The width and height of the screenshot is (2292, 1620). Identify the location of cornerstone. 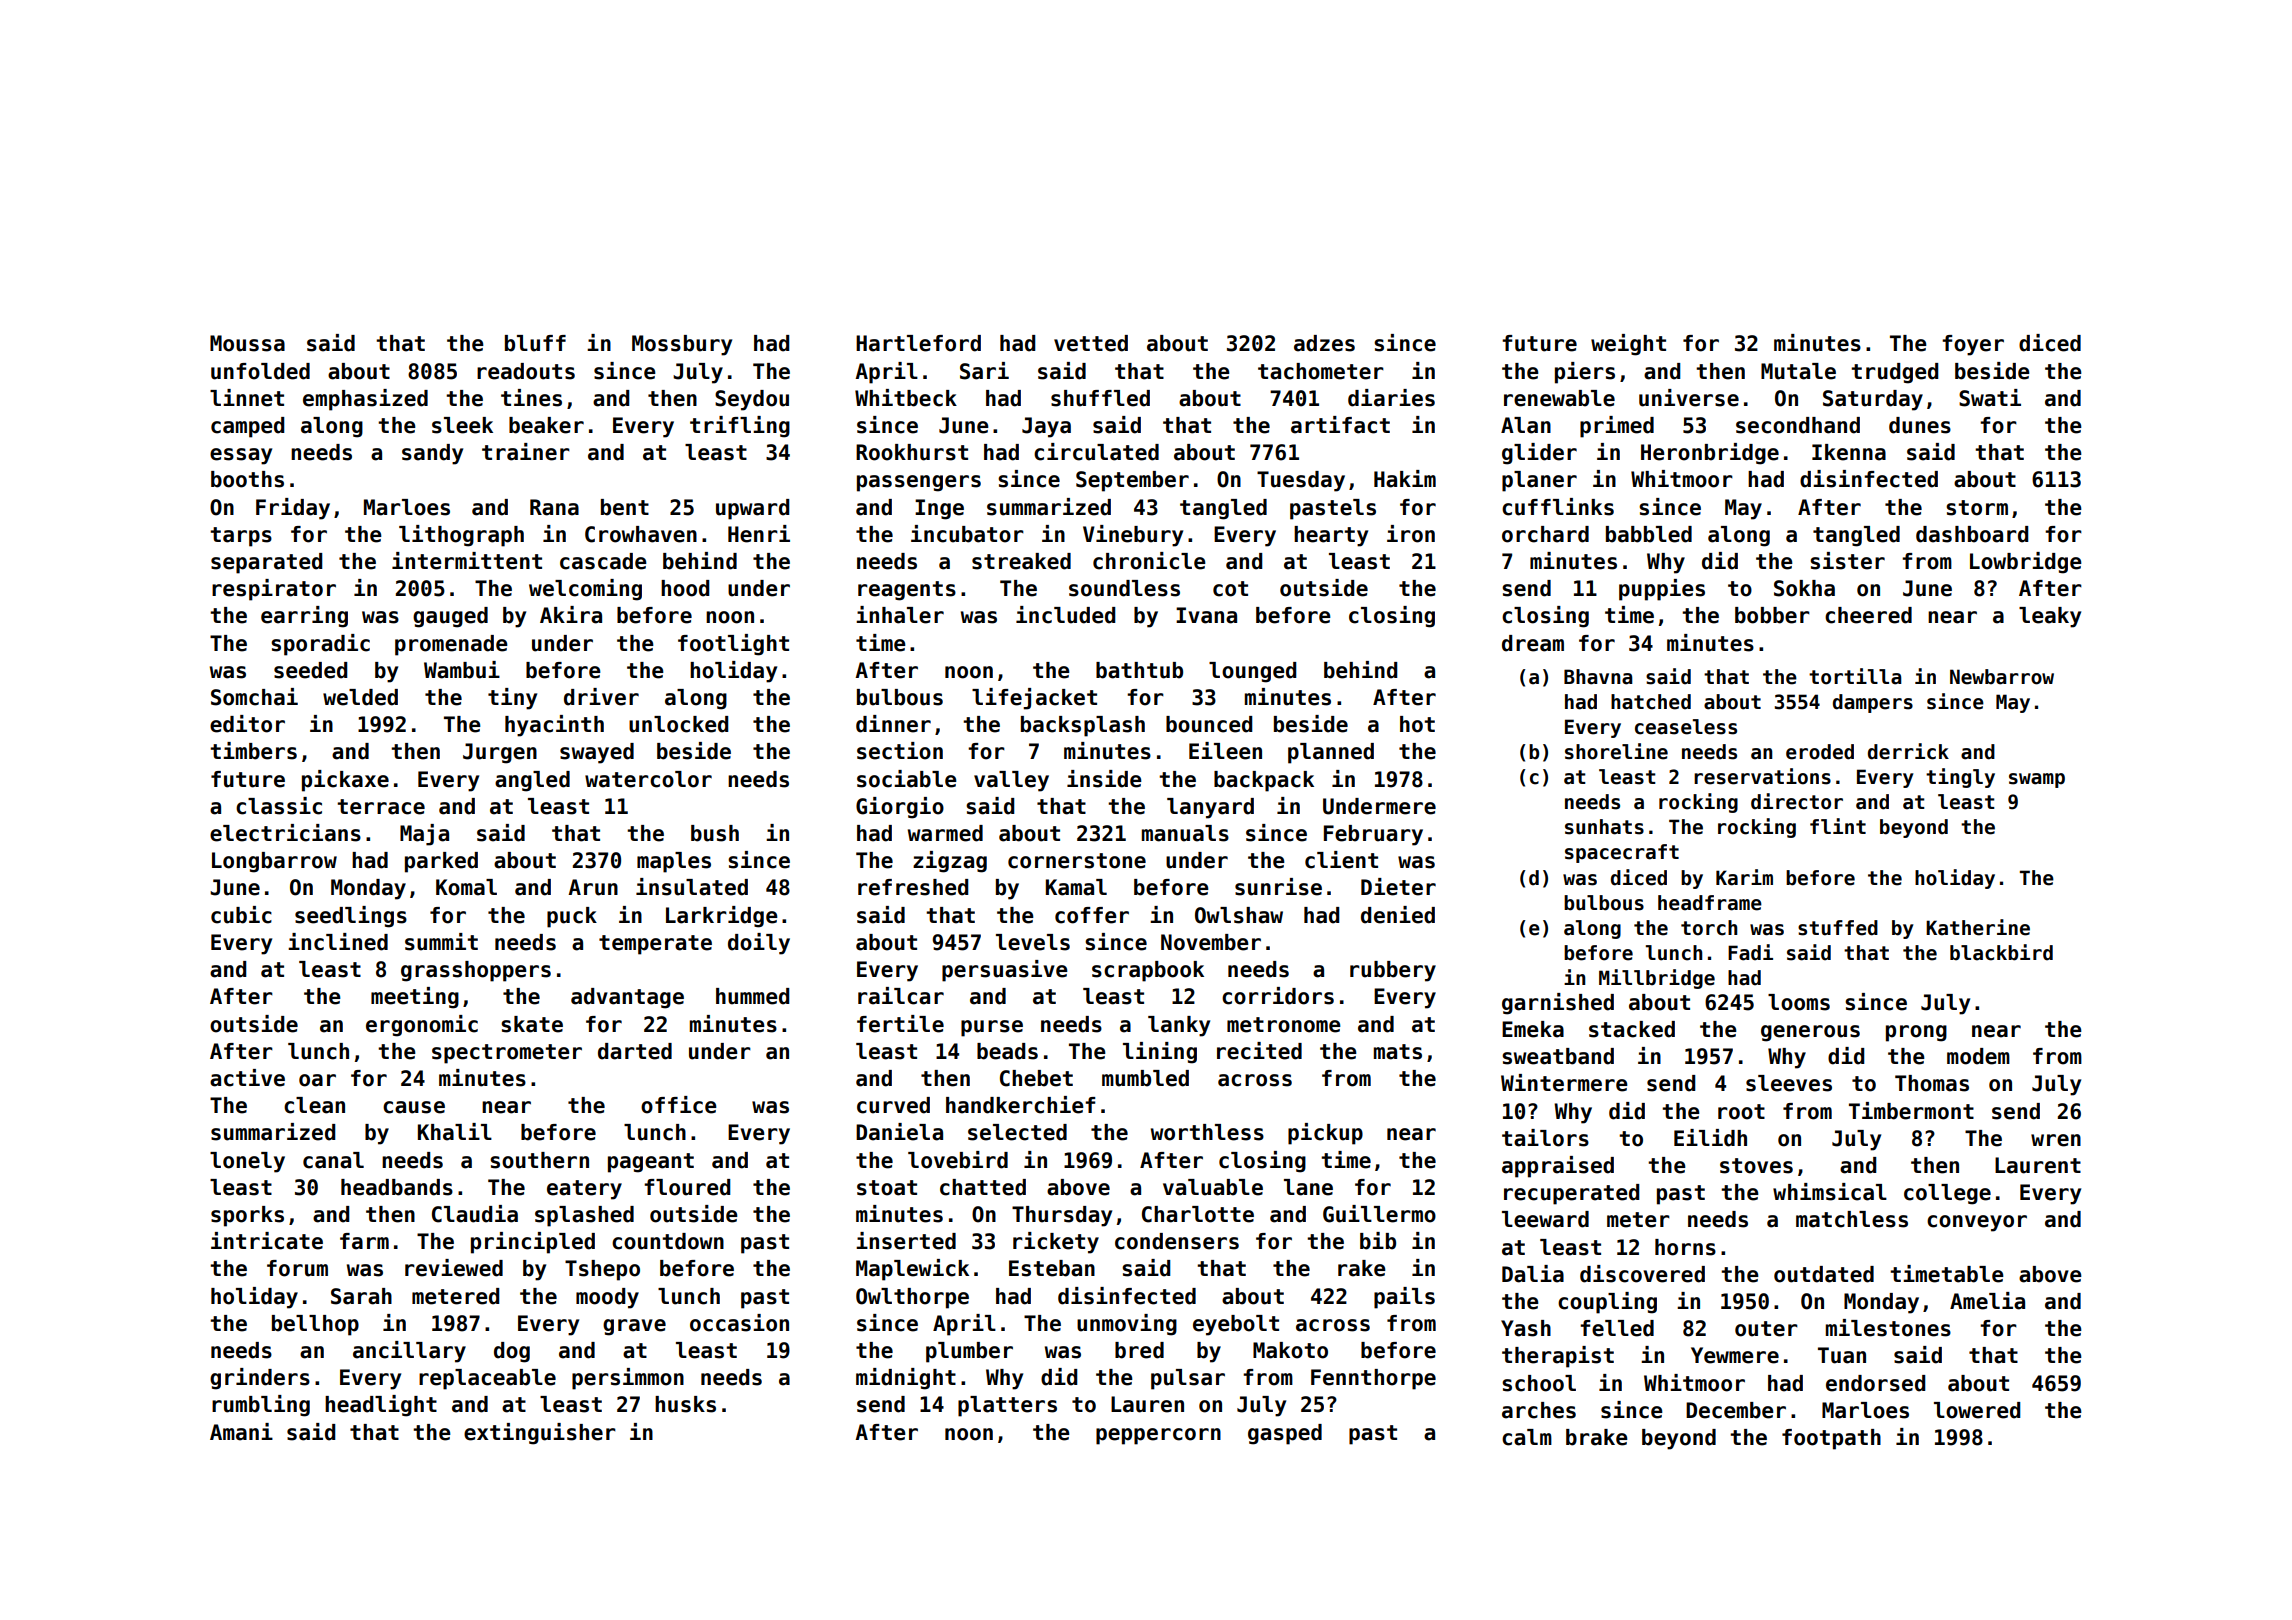
(1077, 861).
